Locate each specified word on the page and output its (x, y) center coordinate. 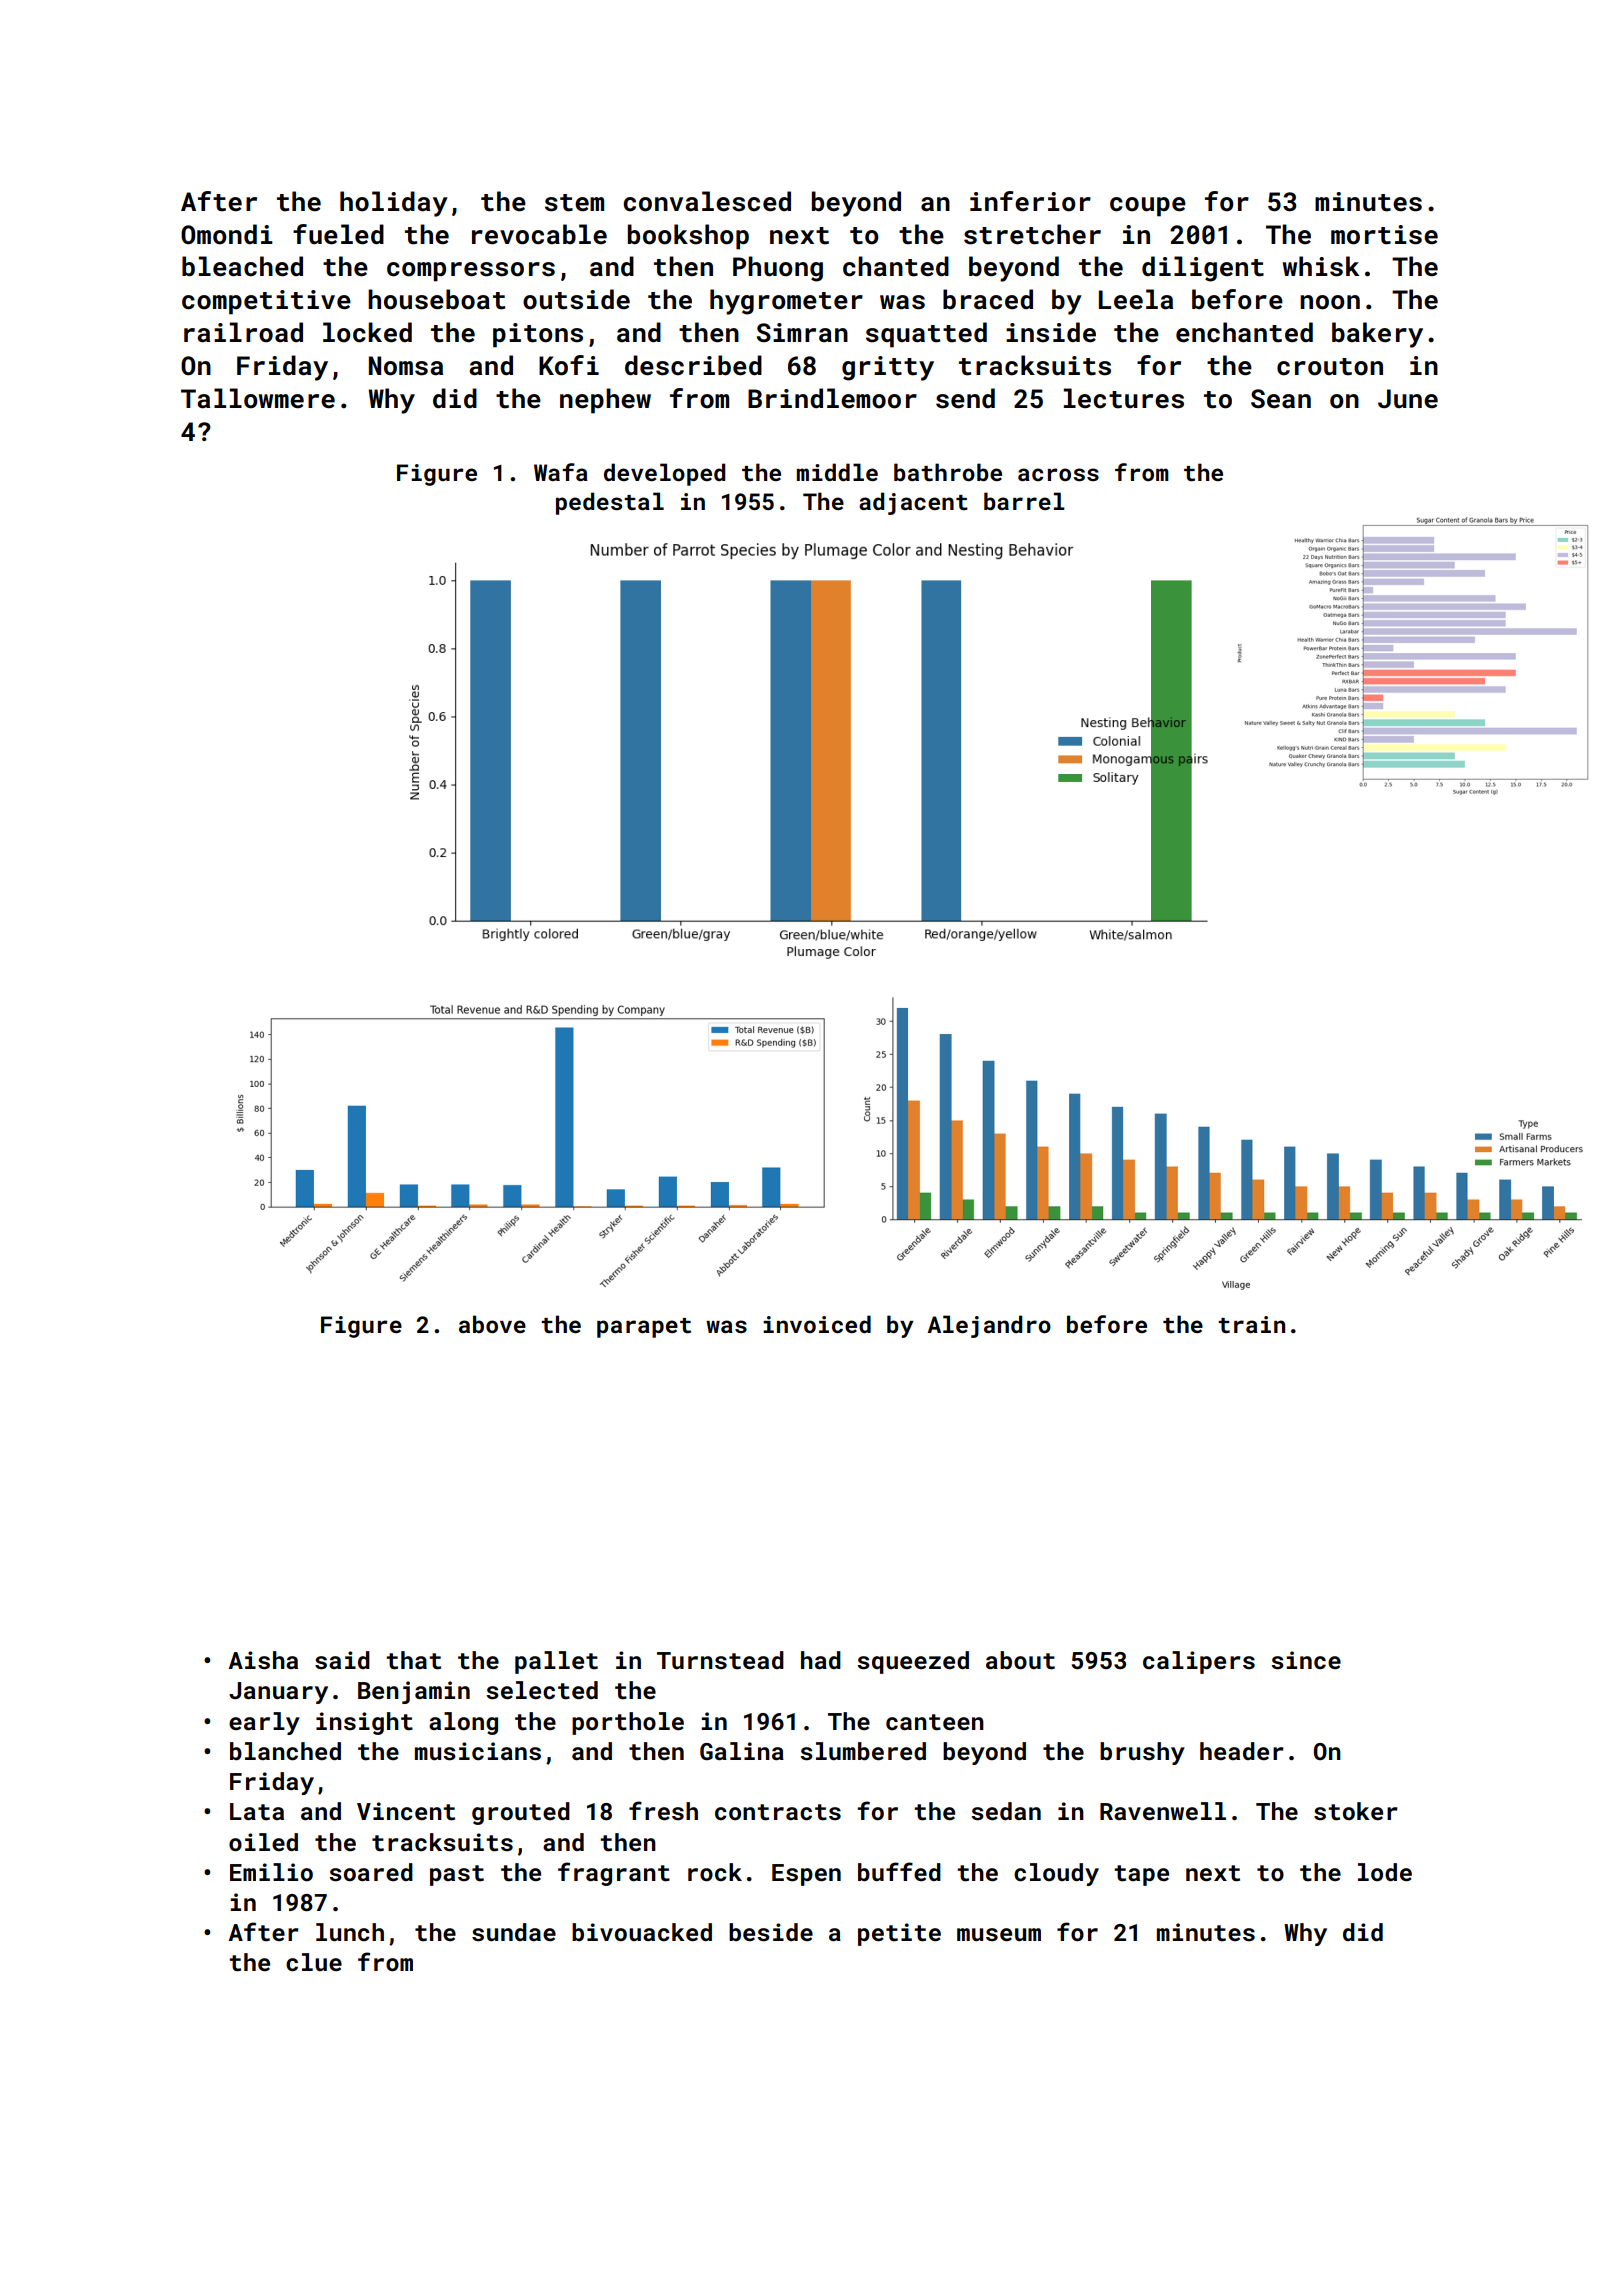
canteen (935, 1722)
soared (371, 1872)
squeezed (913, 1662)
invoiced (817, 1324)
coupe (1148, 207)
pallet (556, 1662)
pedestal (610, 503)
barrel (1024, 501)
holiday (394, 204)
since (1306, 1660)
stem (574, 203)
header (1242, 1751)
